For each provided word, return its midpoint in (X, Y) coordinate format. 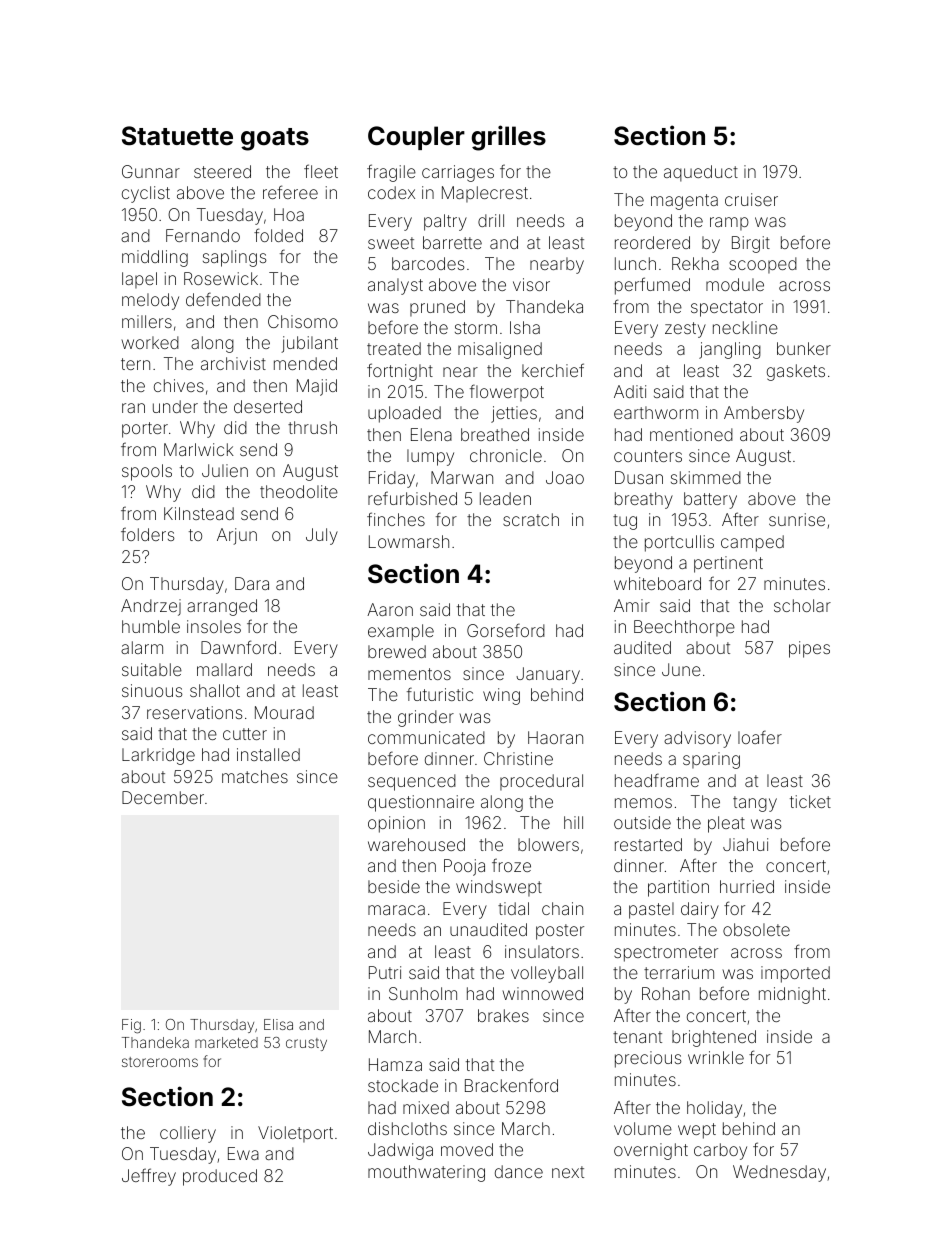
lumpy (430, 457)
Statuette (177, 136)
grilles (509, 138)
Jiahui (745, 844)
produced (220, 1177)
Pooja (464, 867)
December (163, 797)
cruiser (751, 199)
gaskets (796, 372)
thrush (312, 427)
